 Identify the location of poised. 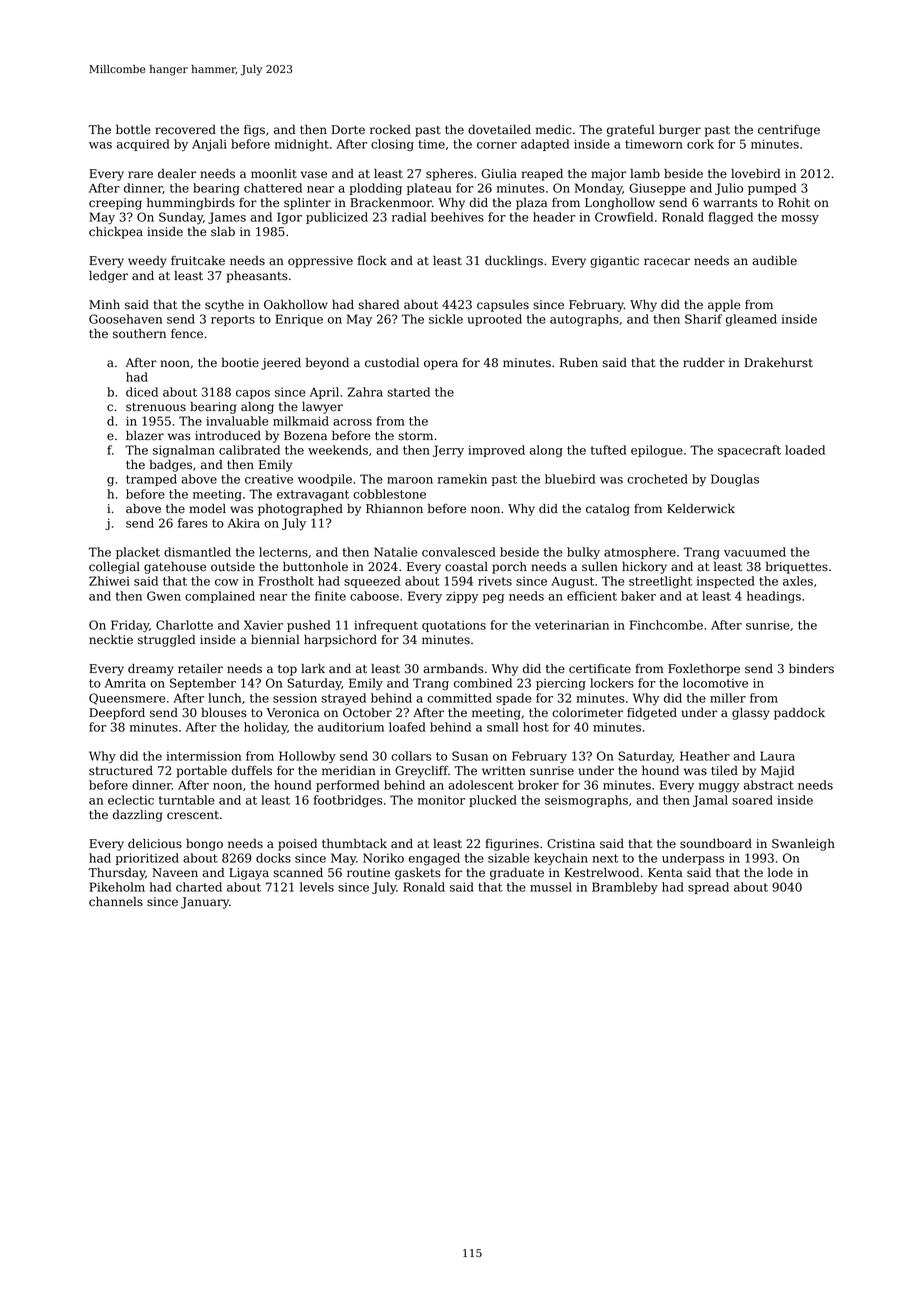
(297, 845).
